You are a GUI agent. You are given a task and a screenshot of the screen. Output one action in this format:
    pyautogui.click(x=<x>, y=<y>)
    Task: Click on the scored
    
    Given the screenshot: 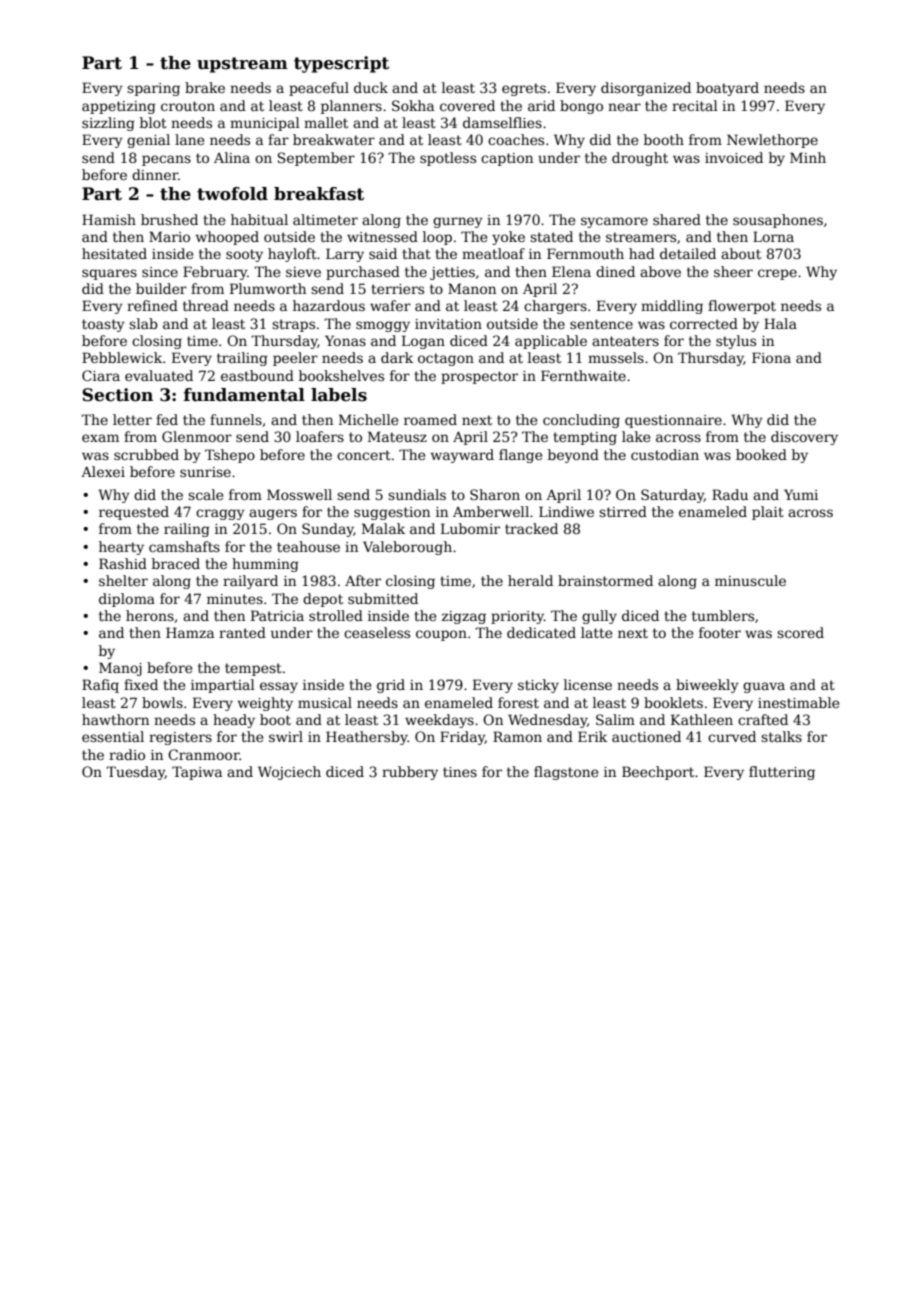 What is the action you would take?
    pyautogui.click(x=800, y=632)
